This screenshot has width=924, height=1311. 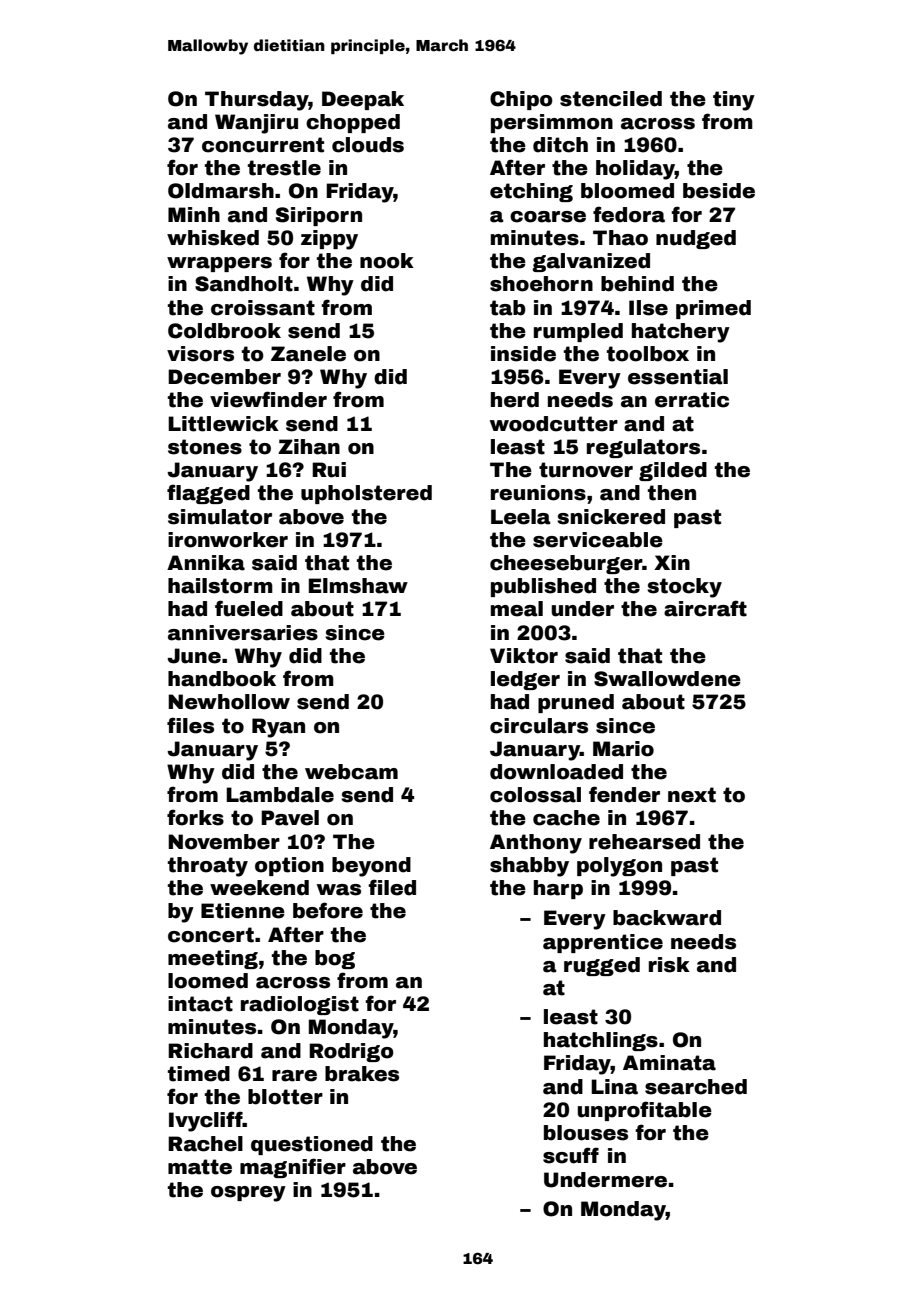 I want to click on osprey, so click(x=248, y=1194).
